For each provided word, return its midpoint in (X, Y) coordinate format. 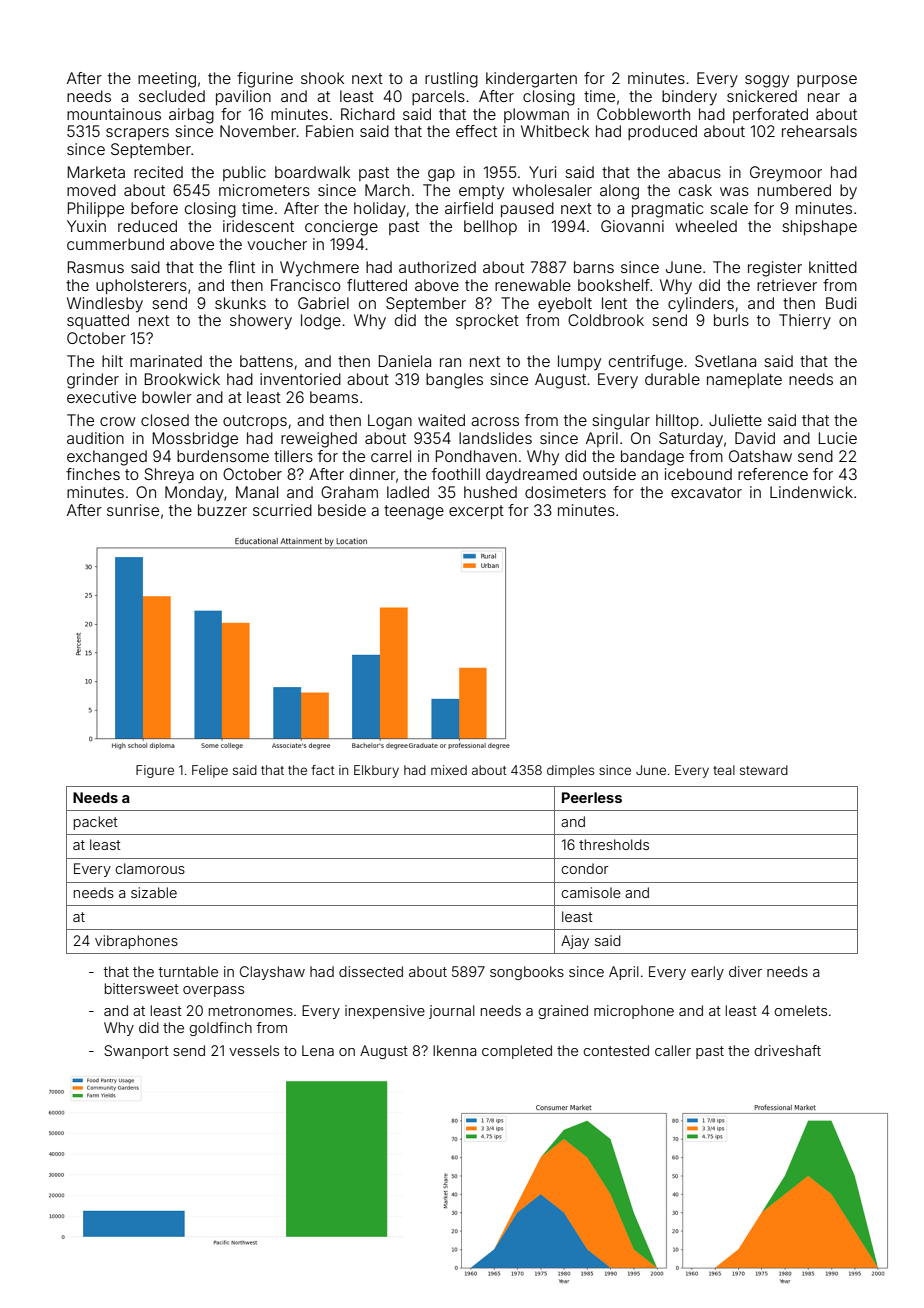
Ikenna (454, 1050)
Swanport (136, 1052)
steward (764, 770)
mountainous (114, 114)
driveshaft (787, 1050)
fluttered (377, 285)
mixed (449, 770)
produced (662, 132)
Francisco (306, 285)
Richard (368, 114)
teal (724, 770)
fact (323, 770)
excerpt (476, 512)
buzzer (222, 510)
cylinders (701, 305)
